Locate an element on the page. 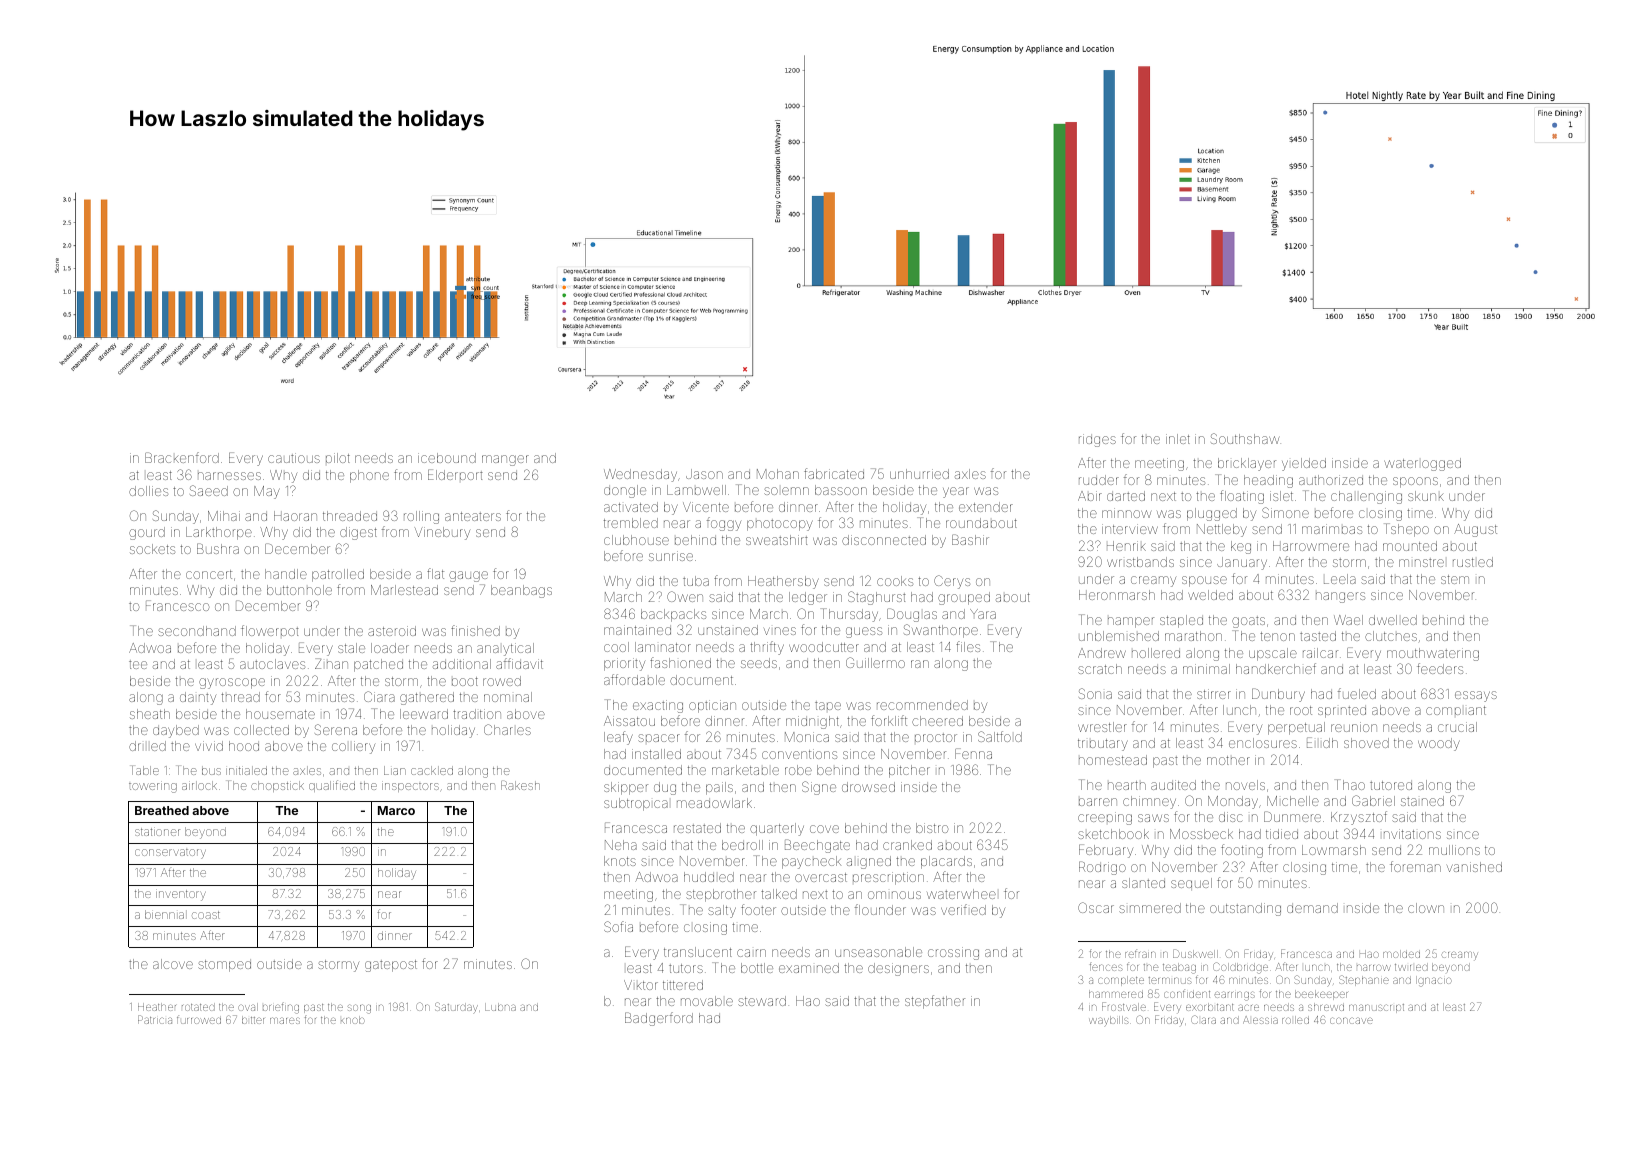 The height and width of the image is (1156, 1635). manger is located at coordinates (505, 460).
